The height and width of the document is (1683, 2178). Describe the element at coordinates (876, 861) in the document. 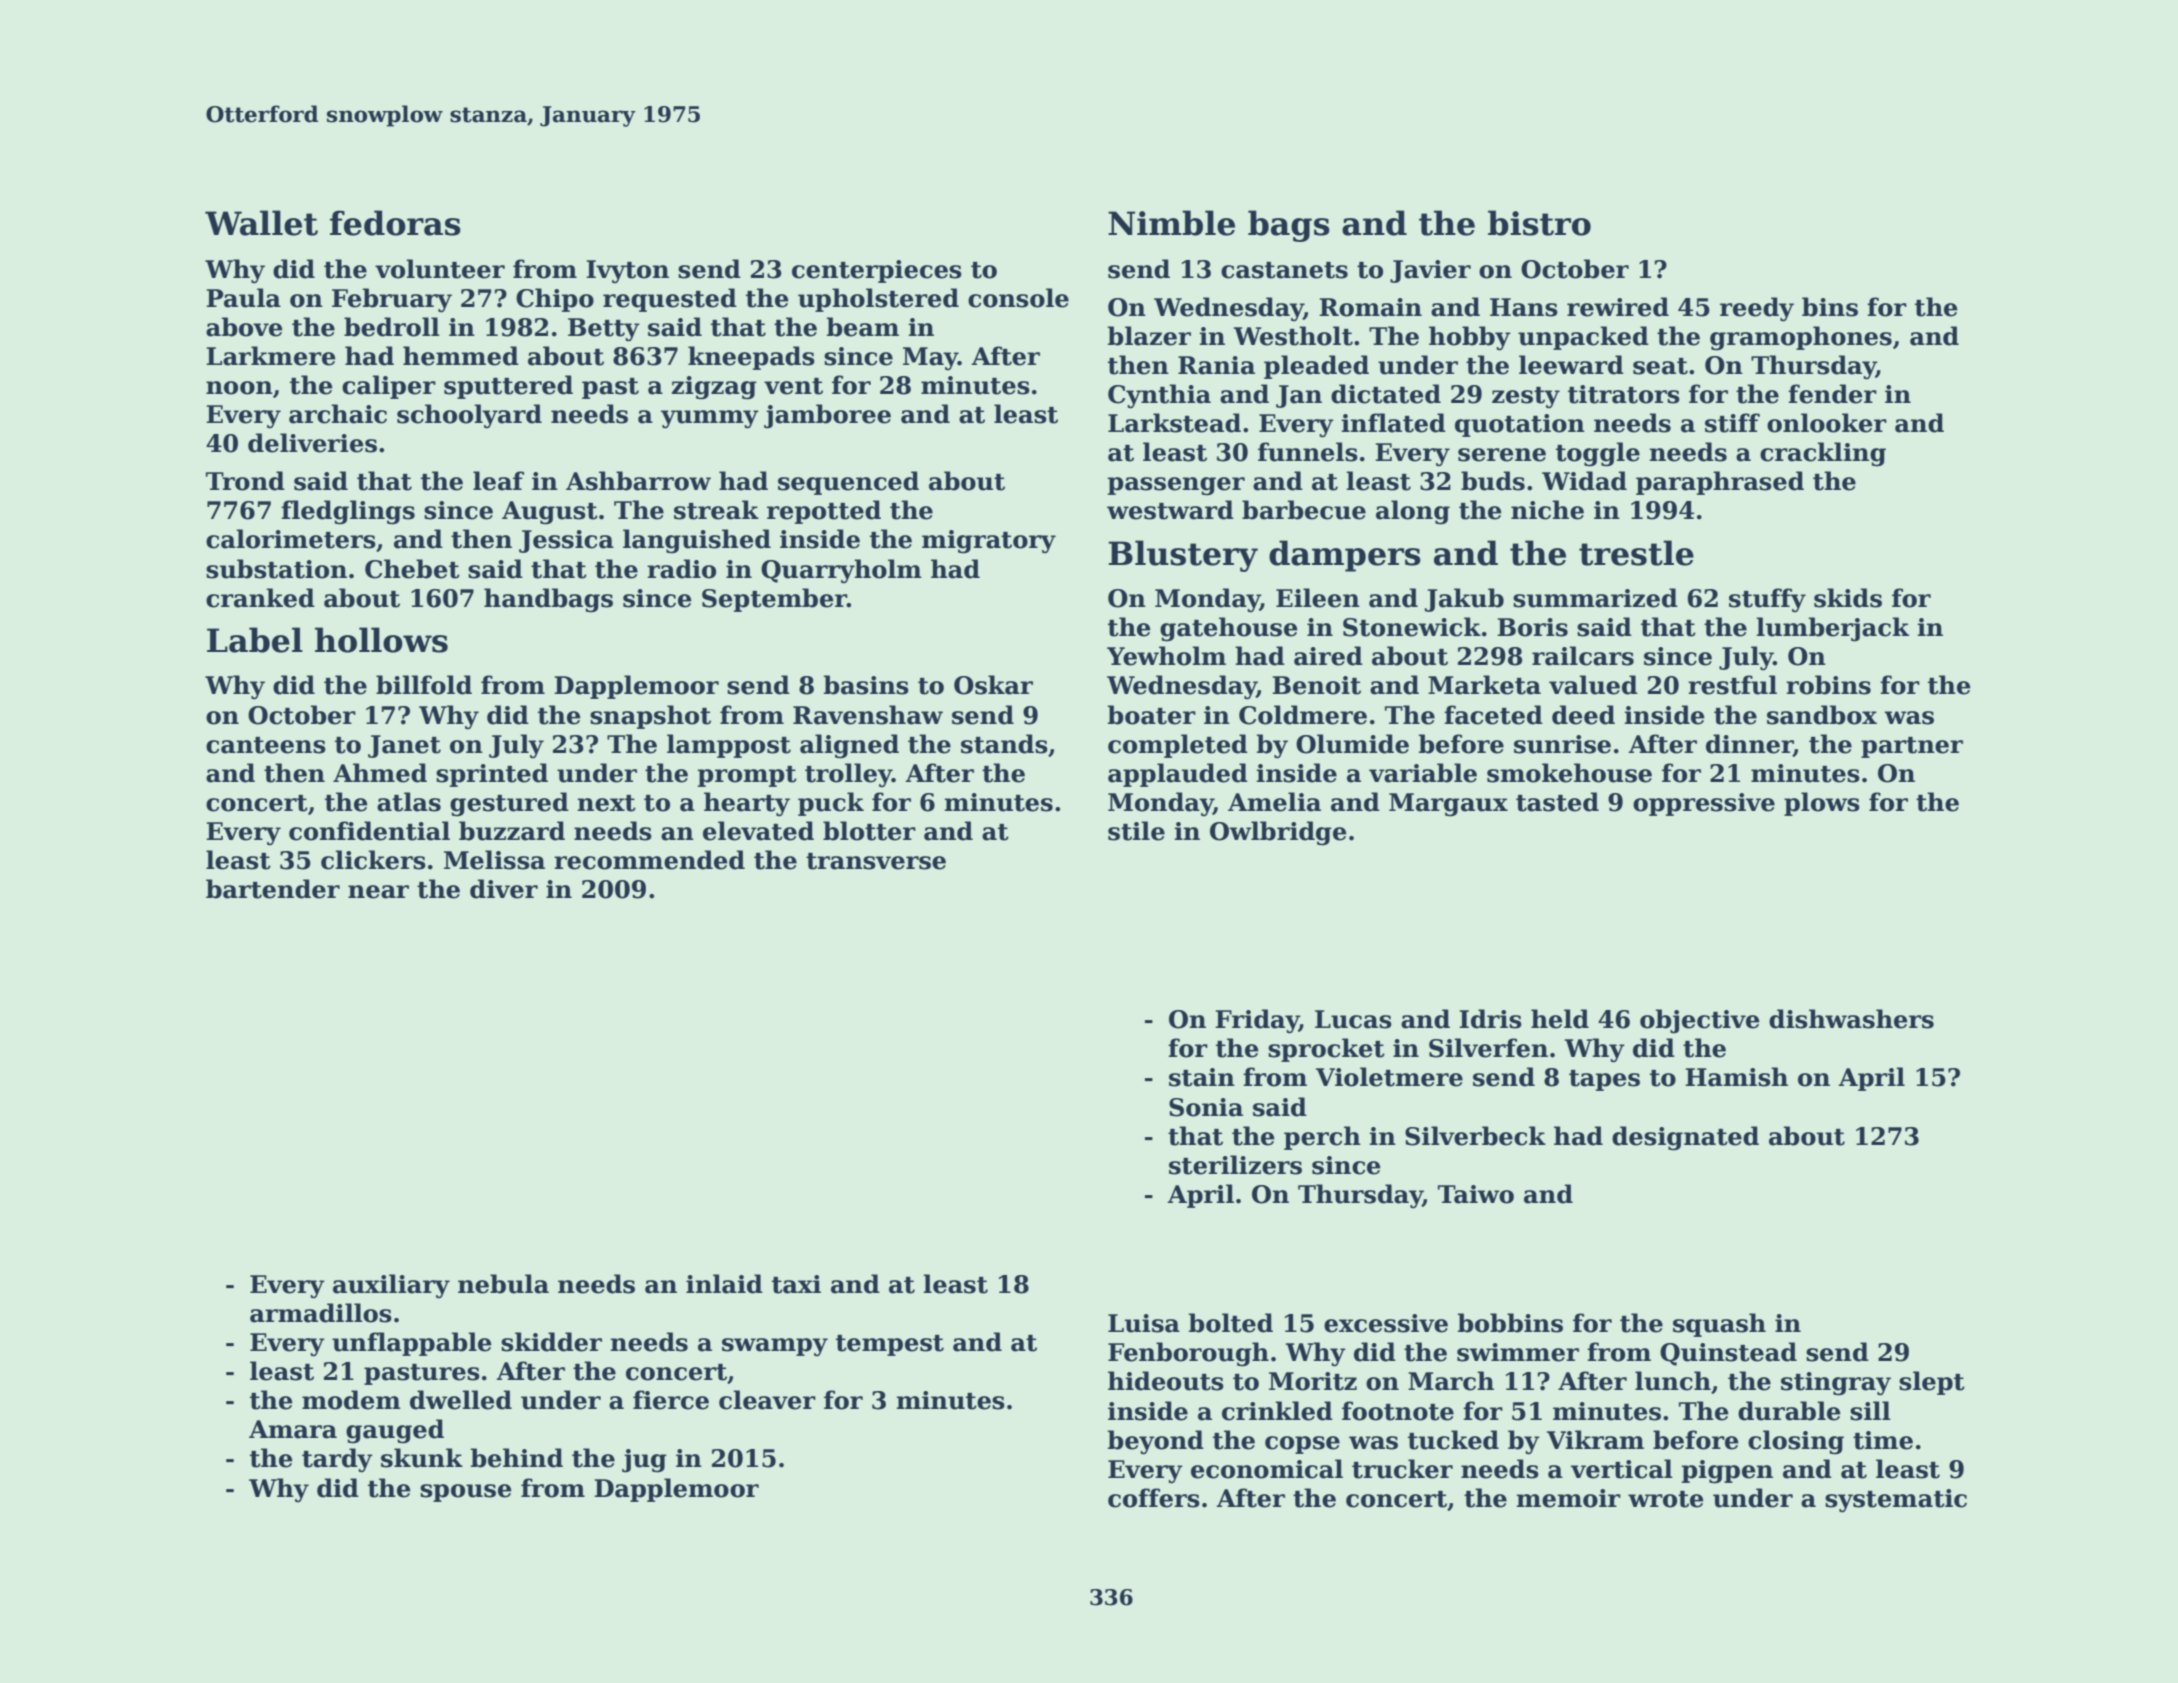

I see `transverse` at that location.
